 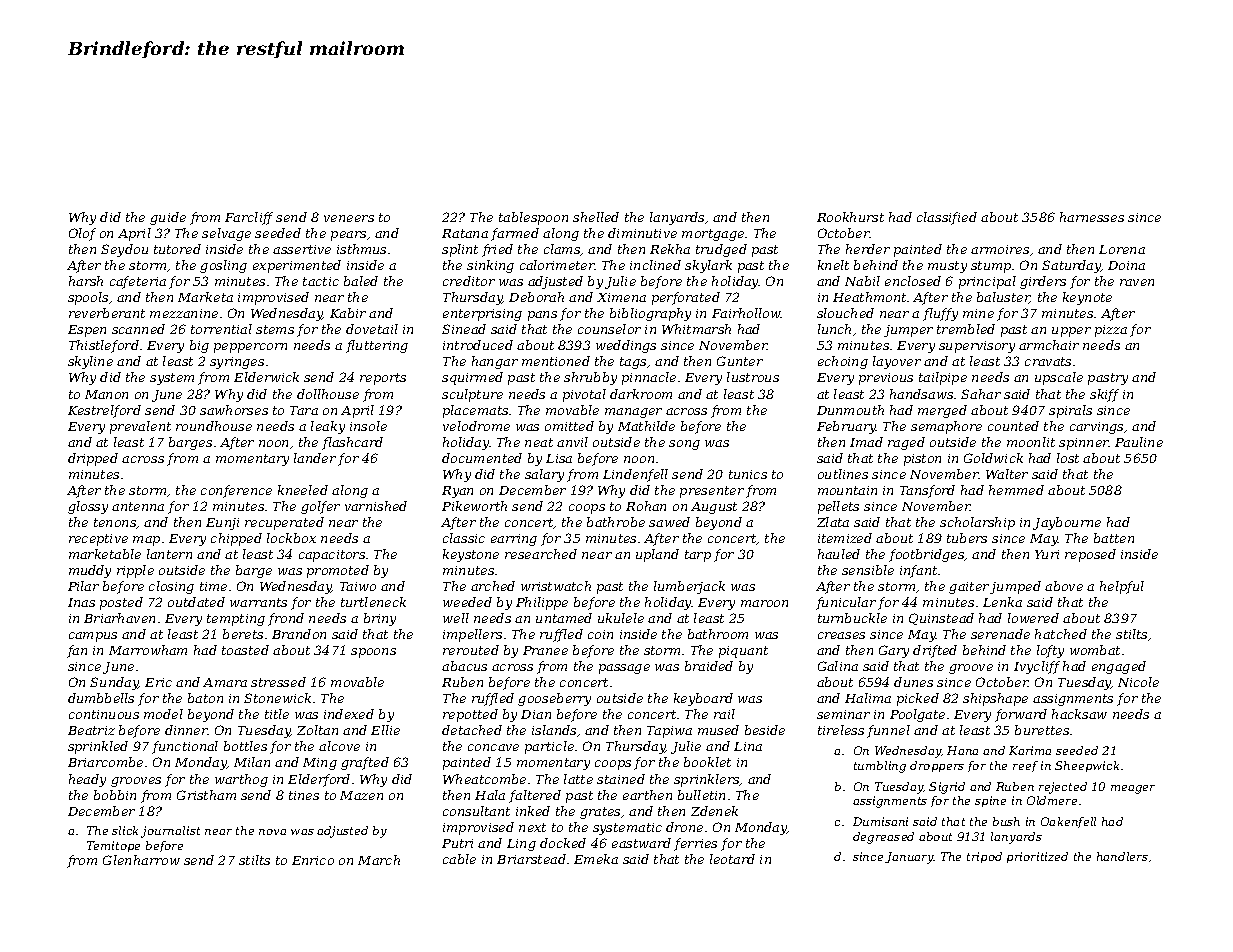 What do you see at coordinates (1070, 411) in the document?
I see `spirals` at bounding box center [1070, 411].
